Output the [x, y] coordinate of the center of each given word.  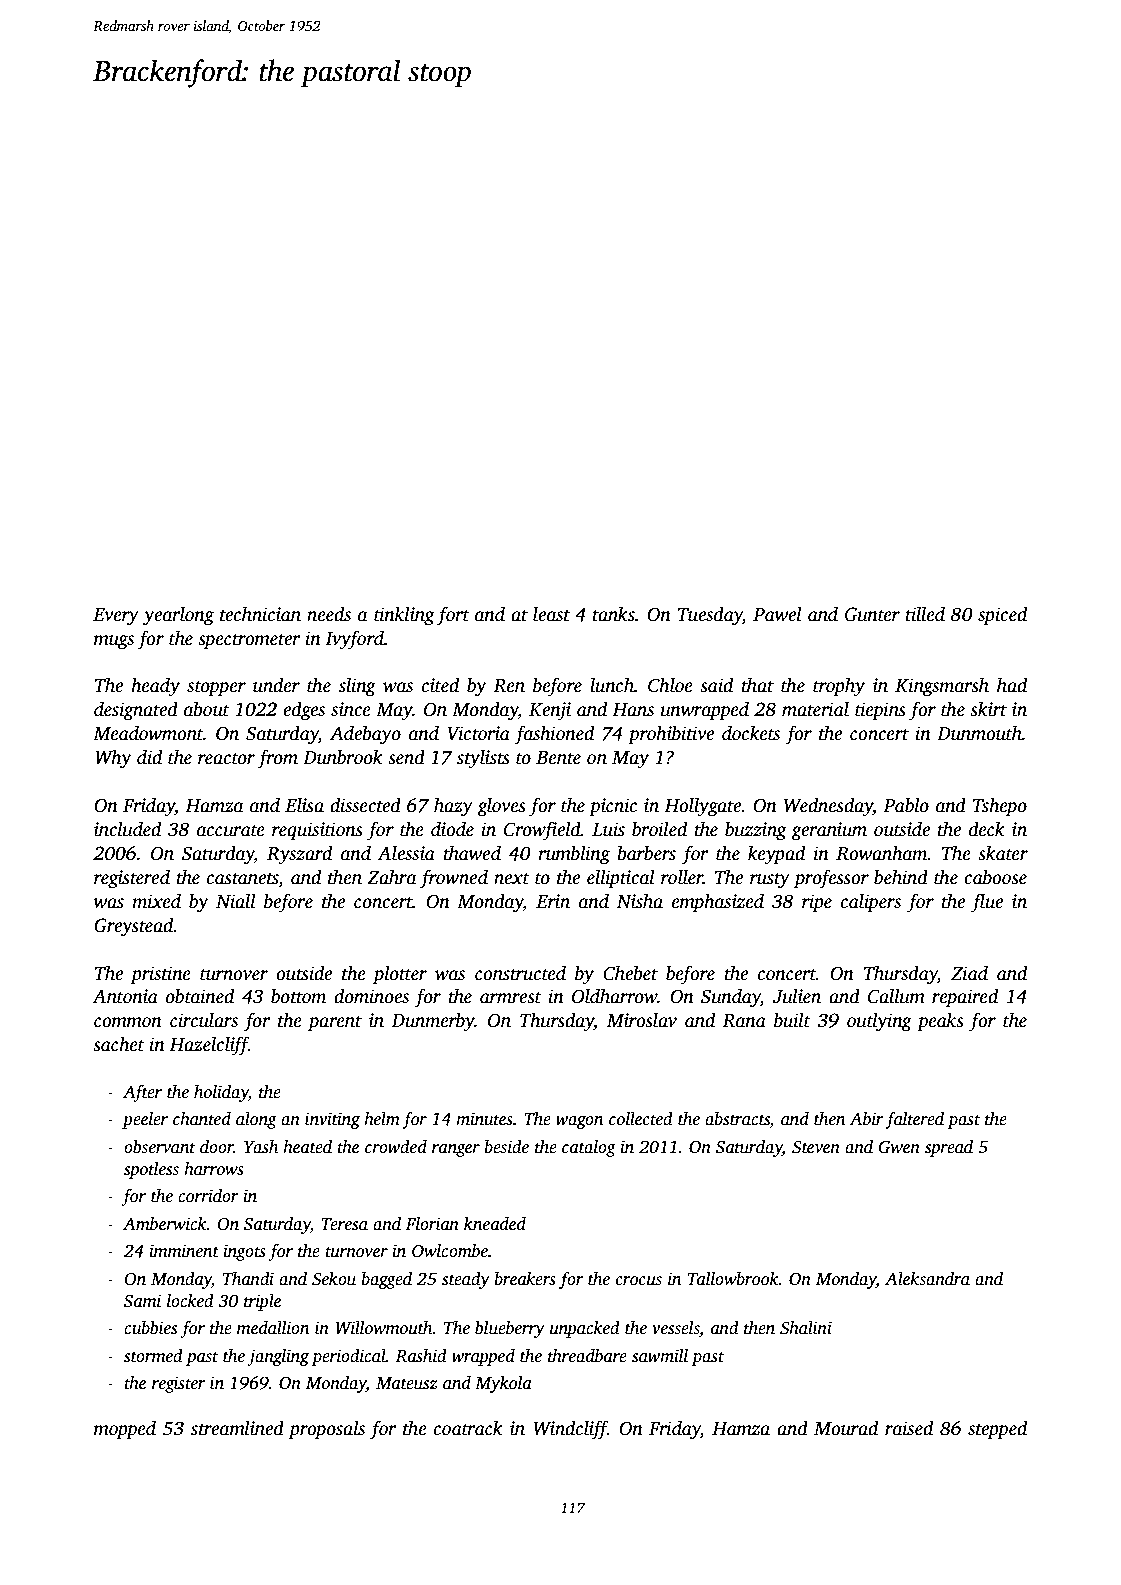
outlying [879, 1022]
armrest [511, 997]
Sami [142, 1301]
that [758, 685]
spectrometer [249, 641]
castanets [243, 879]
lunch [612, 685]
